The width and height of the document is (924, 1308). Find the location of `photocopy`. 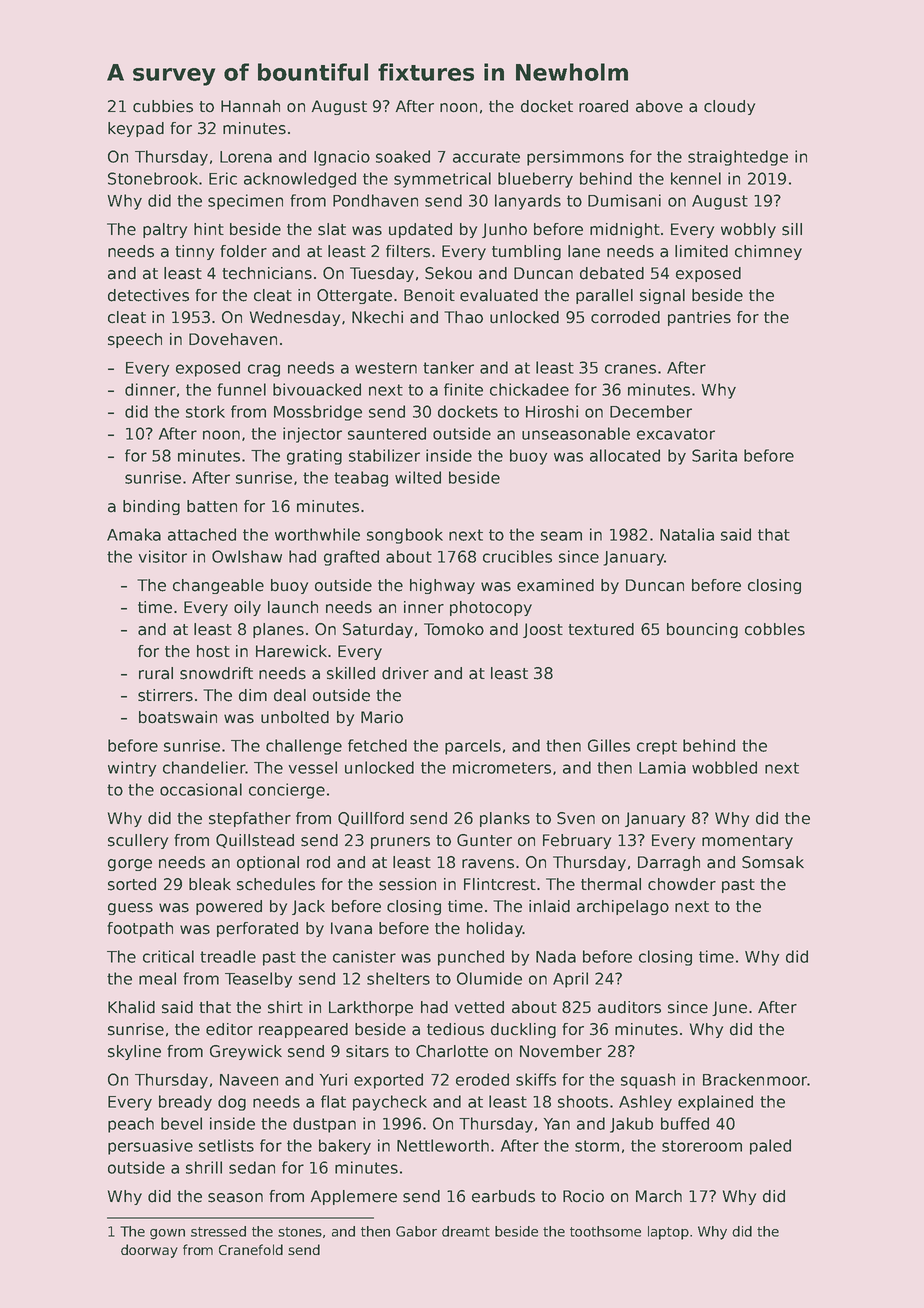

photocopy is located at coordinates (491, 608).
